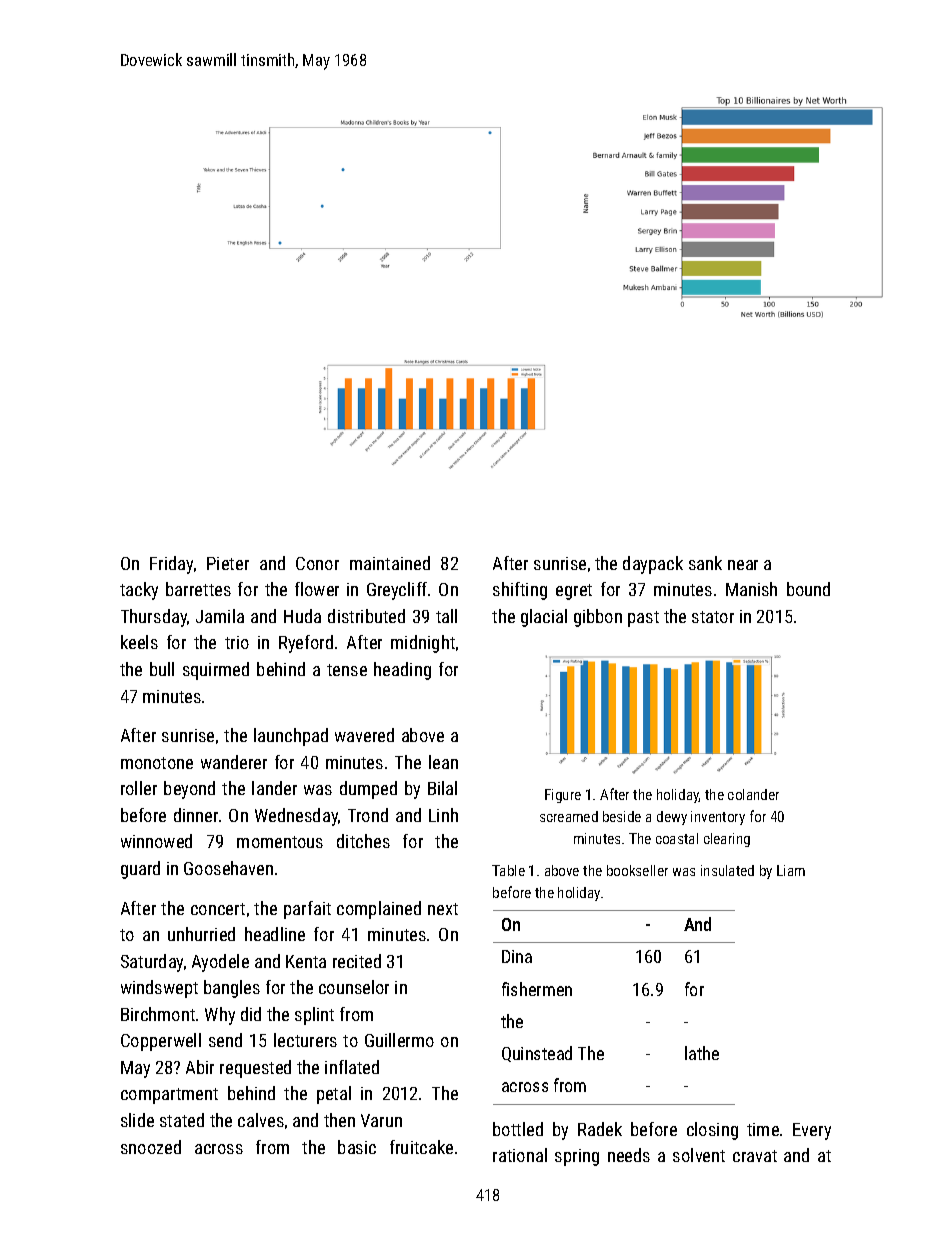 The image size is (952, 1233). Describe the element at coordinates (162, 669) in the image. I see `bull` at that location.
